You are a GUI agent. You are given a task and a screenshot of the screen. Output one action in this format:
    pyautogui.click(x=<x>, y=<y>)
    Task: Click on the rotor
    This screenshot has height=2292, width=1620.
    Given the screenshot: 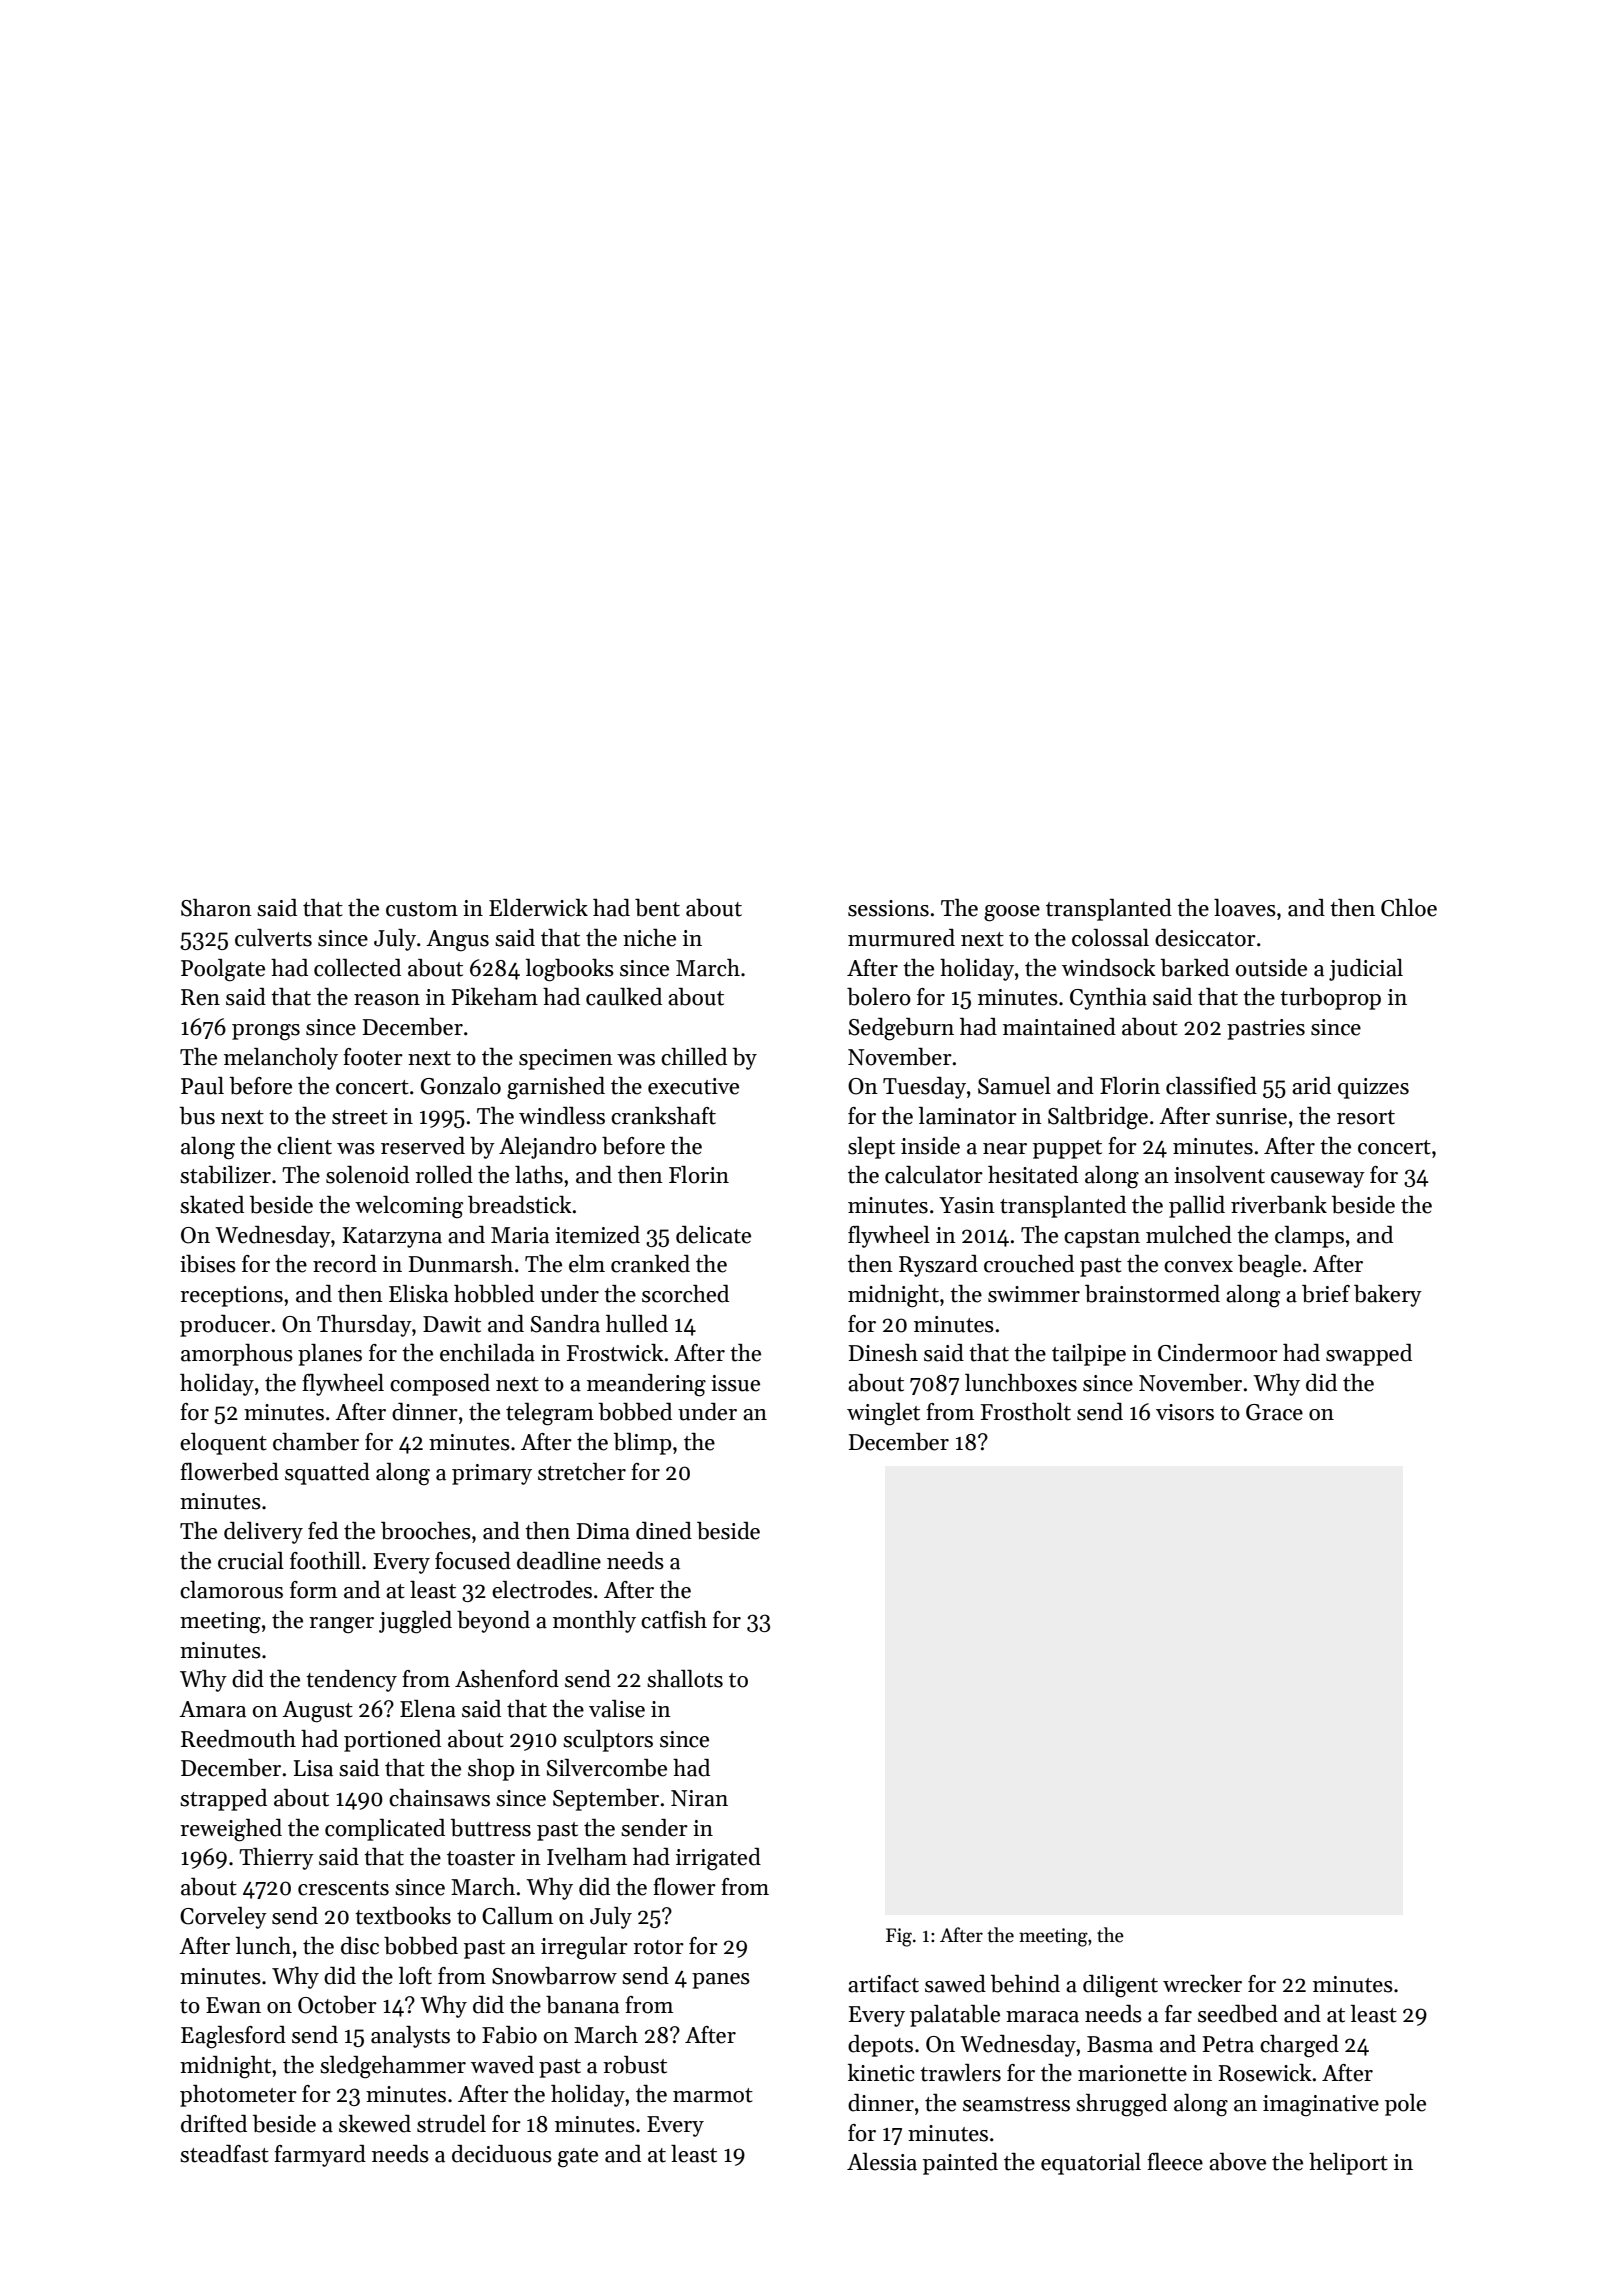 What is the action you would take?
    pyautogui.click(x=658, y=1947)
